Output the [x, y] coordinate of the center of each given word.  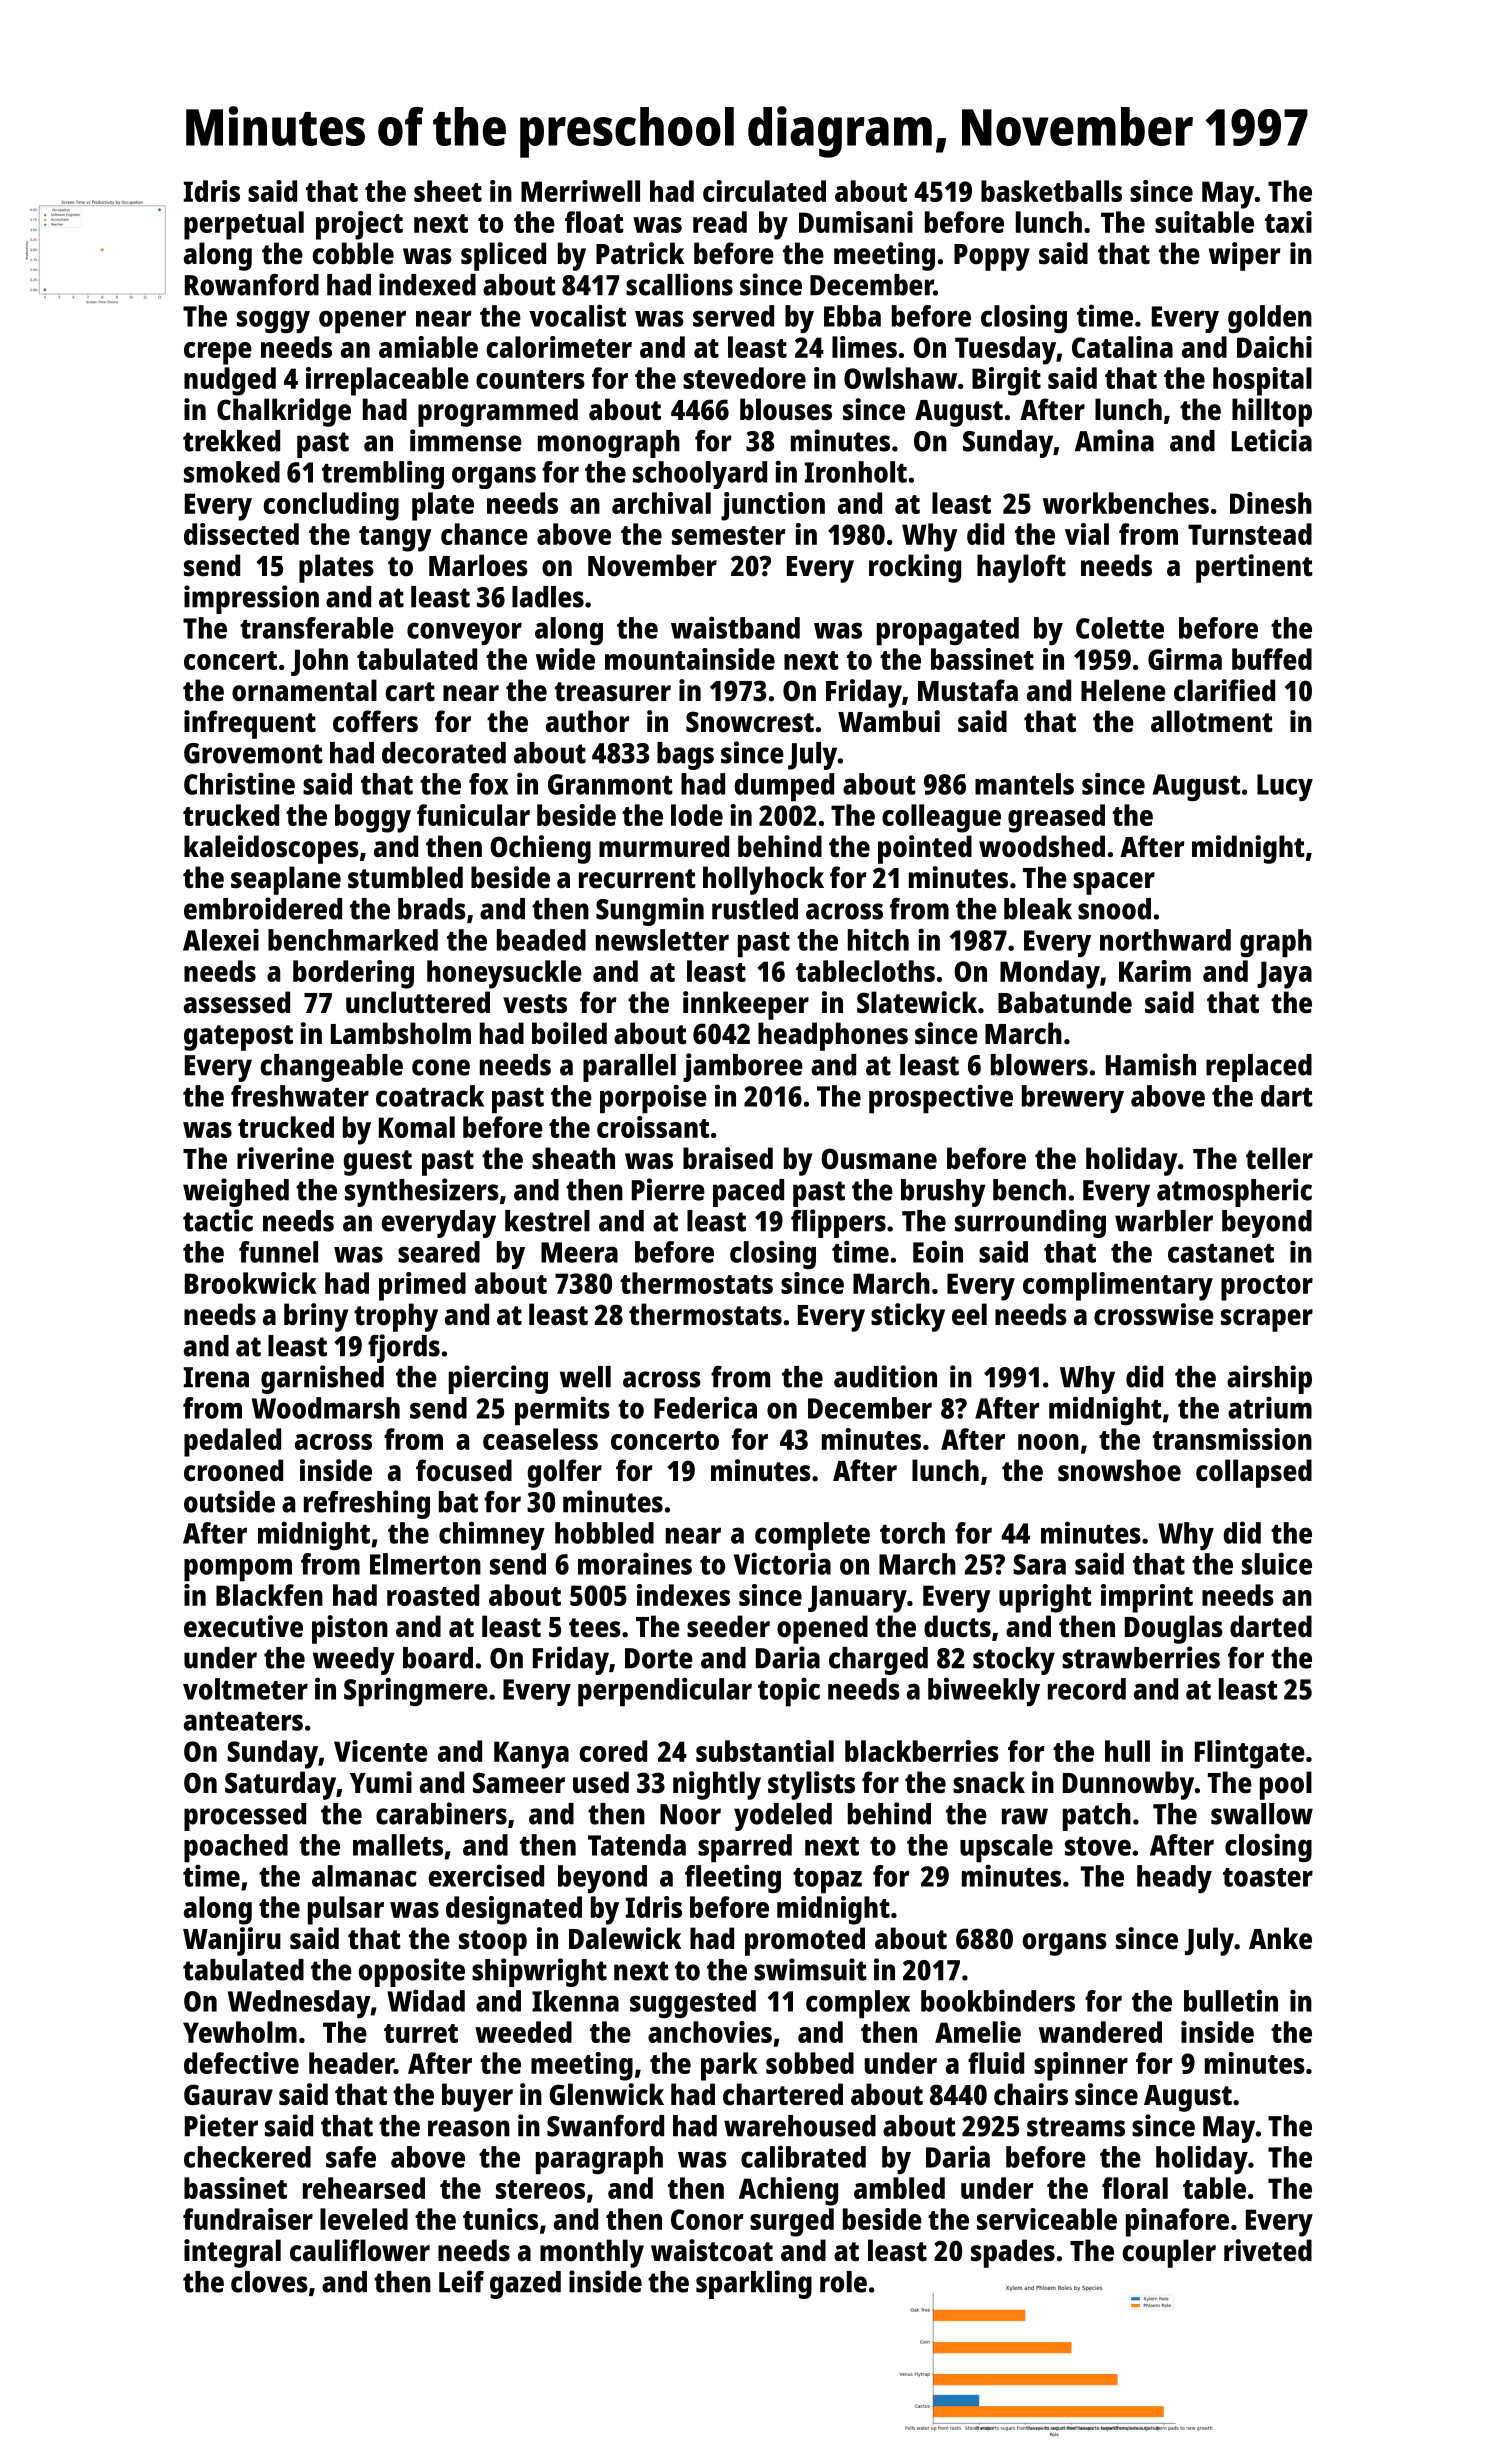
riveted [1268, 2250]
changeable [332, 1068]
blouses [786, 409]
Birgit [1006, 381]
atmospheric [1234, 1192]
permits [562, 1411]
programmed [498, 412]
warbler [1164, 1221]
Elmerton [425, 1564]
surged [792, 2222]
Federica [705, 1407]
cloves [269, 2282]
